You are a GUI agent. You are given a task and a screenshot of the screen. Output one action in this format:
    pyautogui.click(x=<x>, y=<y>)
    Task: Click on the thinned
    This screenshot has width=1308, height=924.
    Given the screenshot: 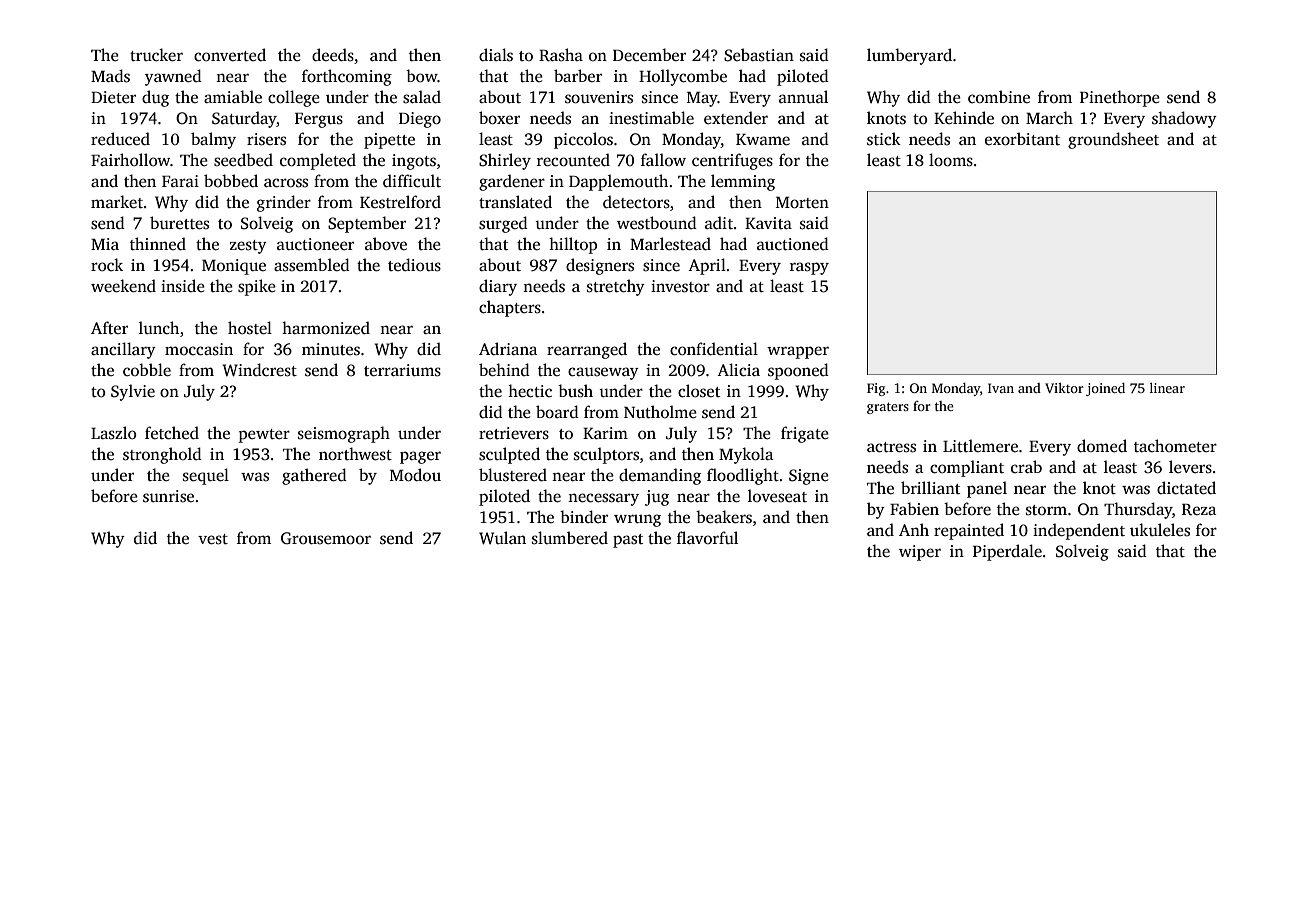 What is the action you would take?
    pyautogui.click(x=158, y=244)
